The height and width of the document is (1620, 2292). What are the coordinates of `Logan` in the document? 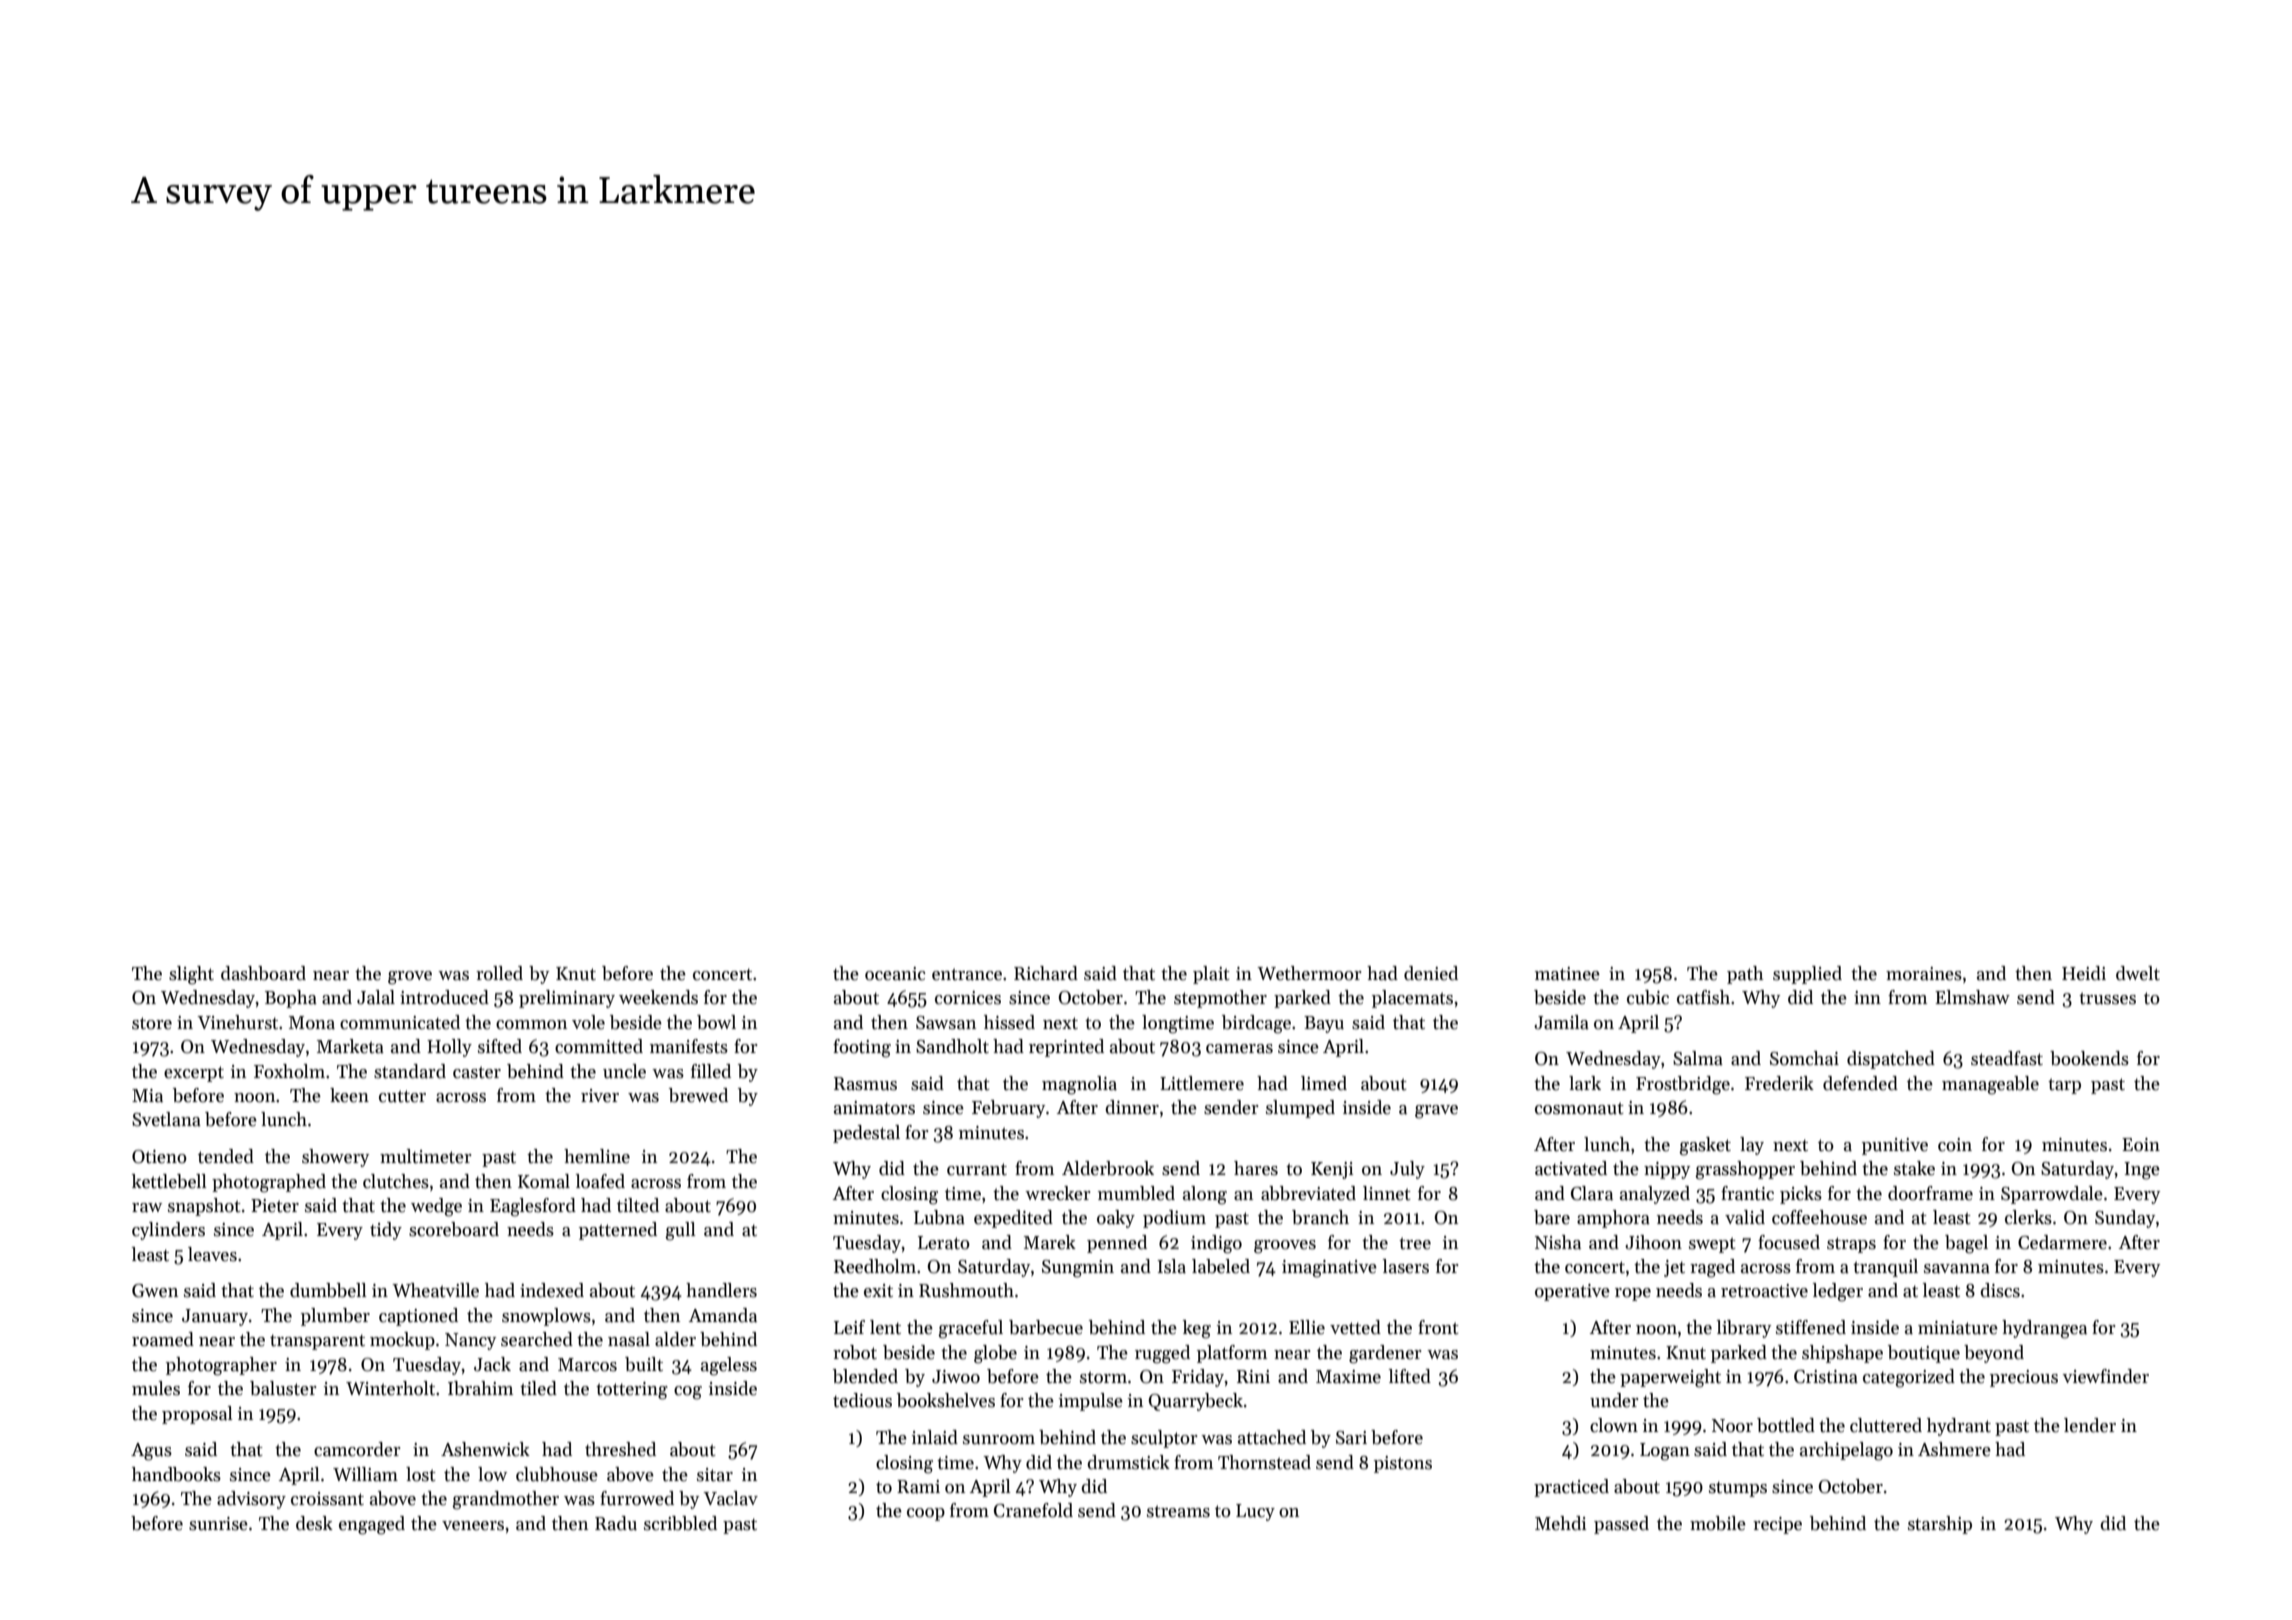 It's located at (1665, 1452).
